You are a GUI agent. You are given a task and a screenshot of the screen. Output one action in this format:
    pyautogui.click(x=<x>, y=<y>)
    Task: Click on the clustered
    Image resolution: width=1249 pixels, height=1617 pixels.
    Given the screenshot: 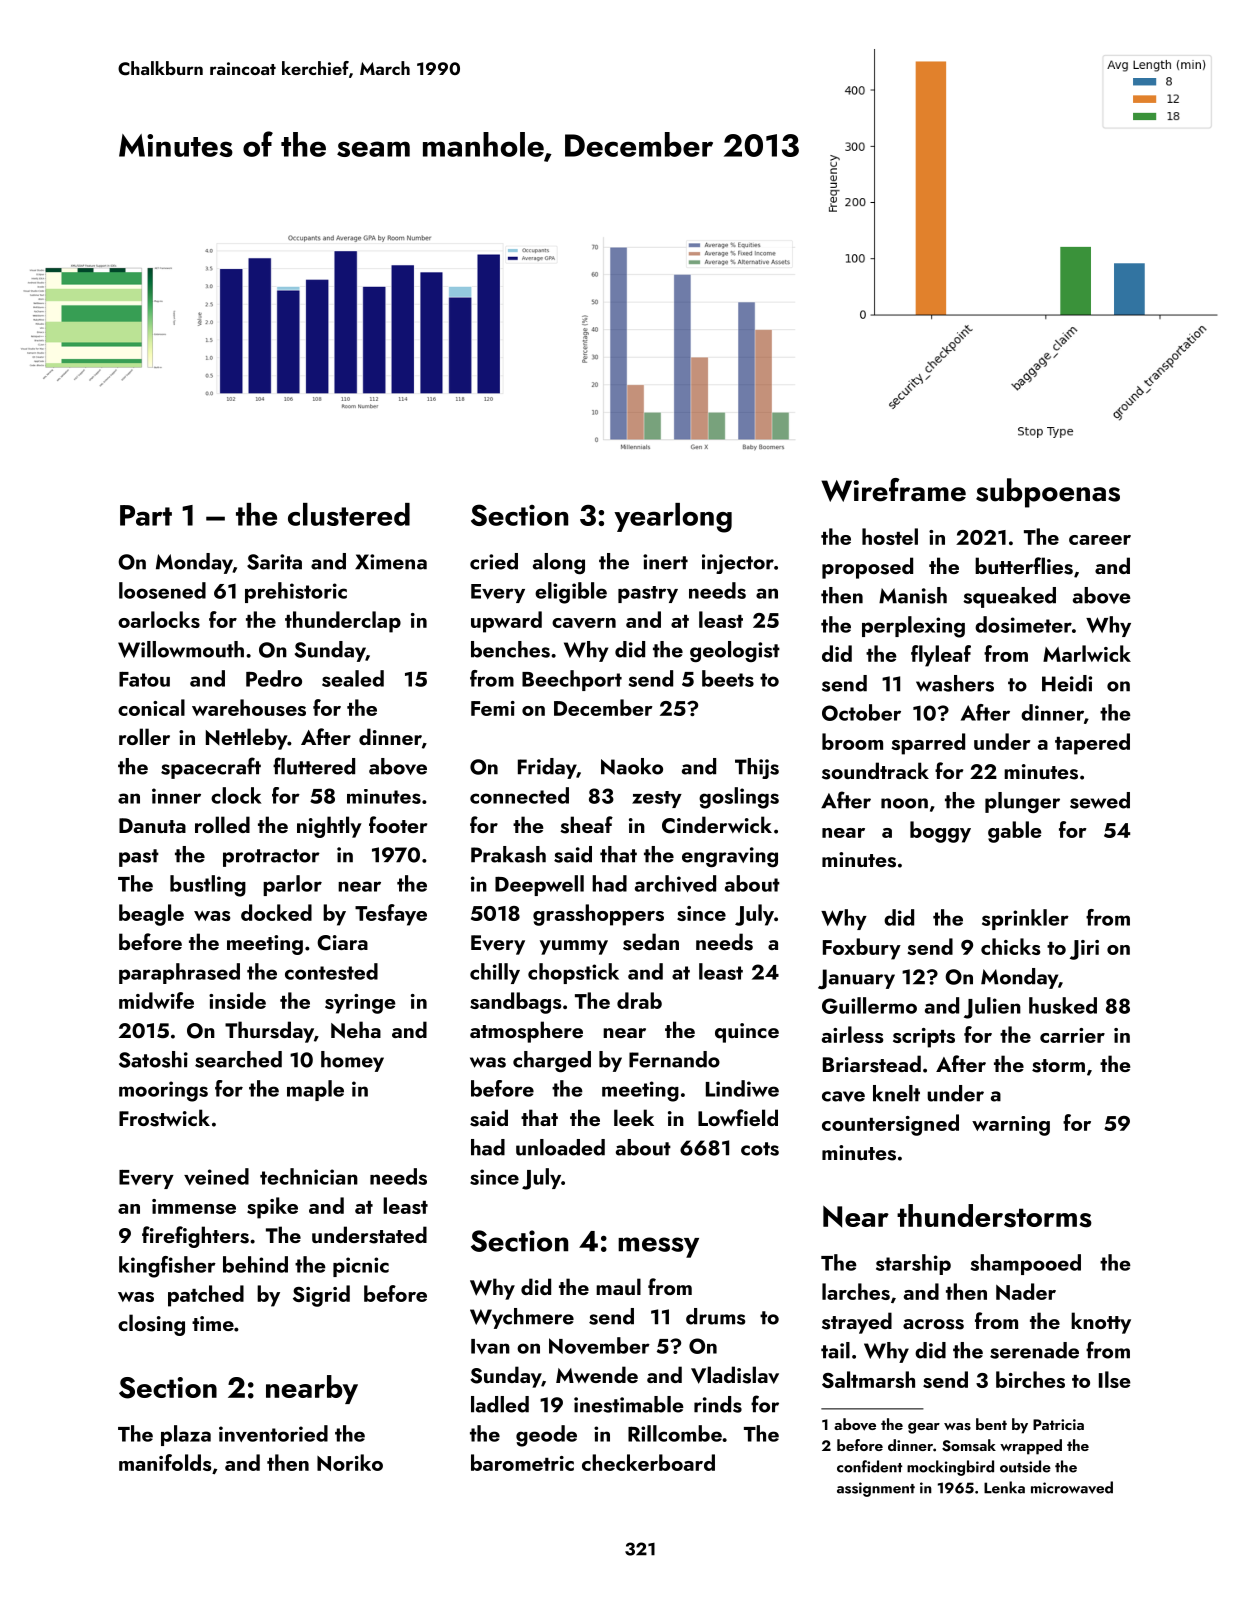 What is the action you would take?
    pyautogui.click(x=349, y=514)
